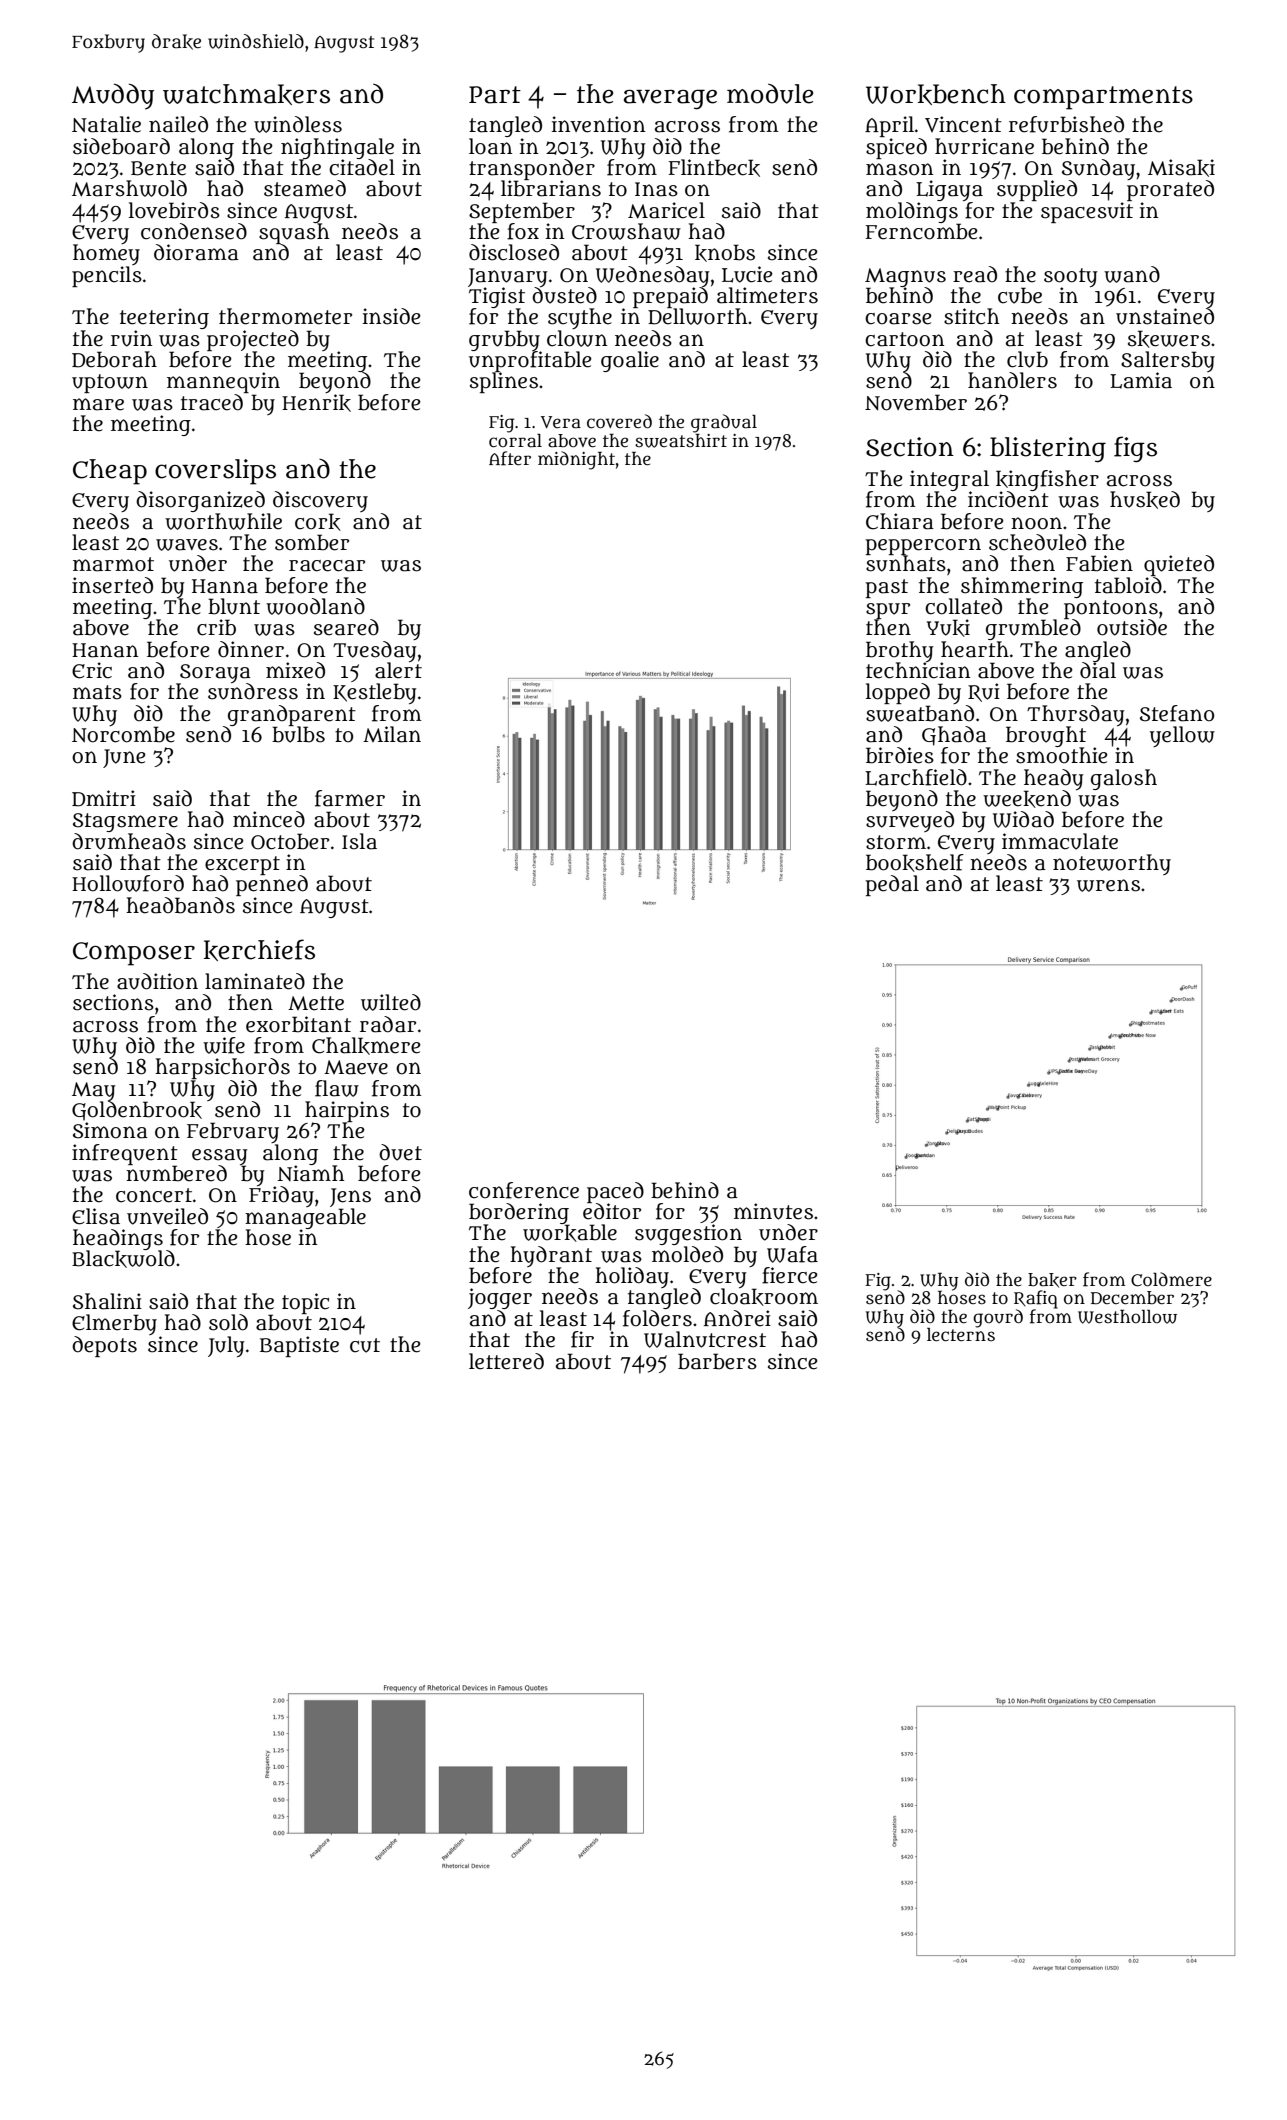  Describe the element at coordinates (113, 96) in the screenshot. I see `Muddy` at that location.
